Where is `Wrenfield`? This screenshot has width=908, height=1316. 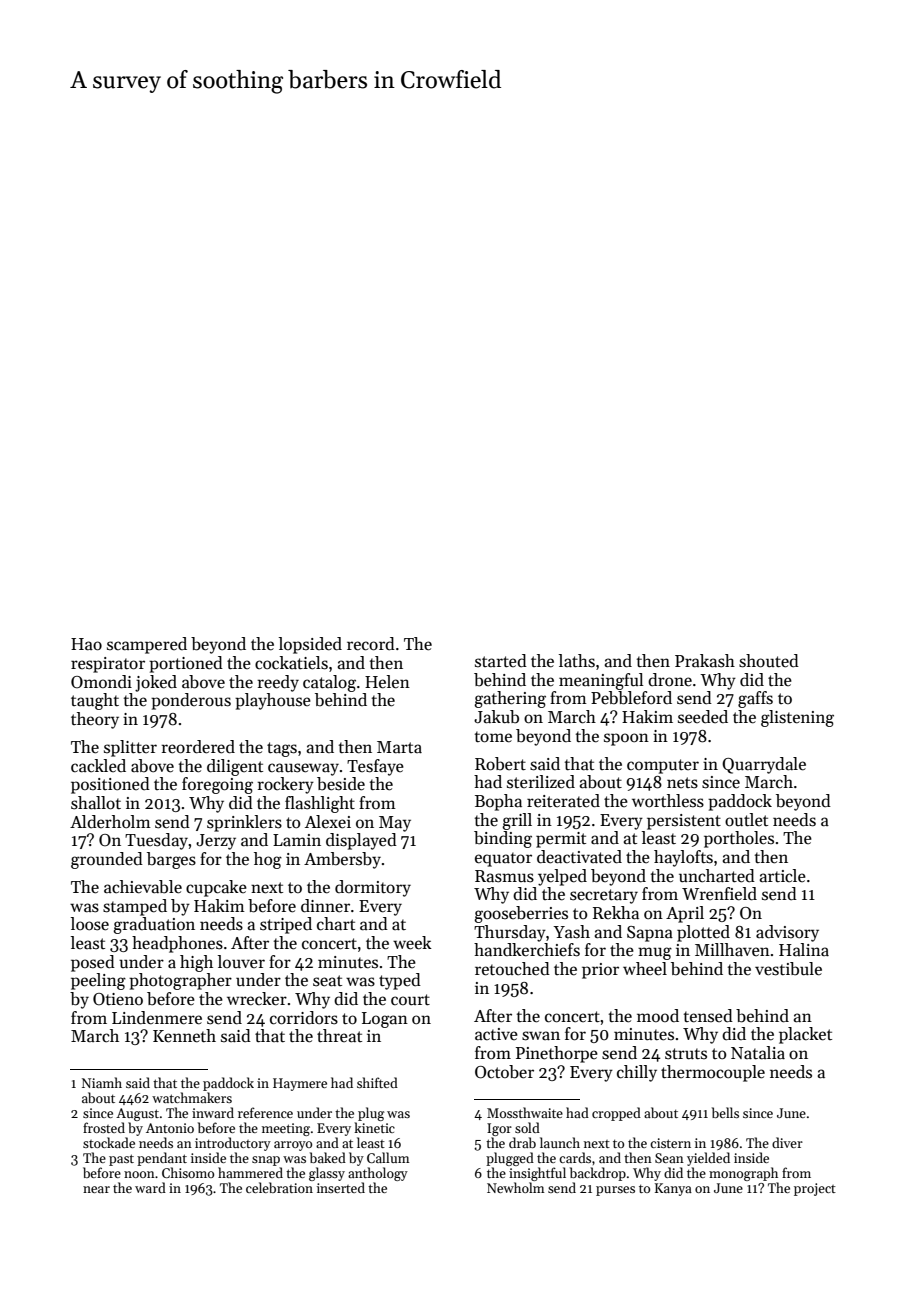 Wrenfield is located at coordinates (719, 894).
